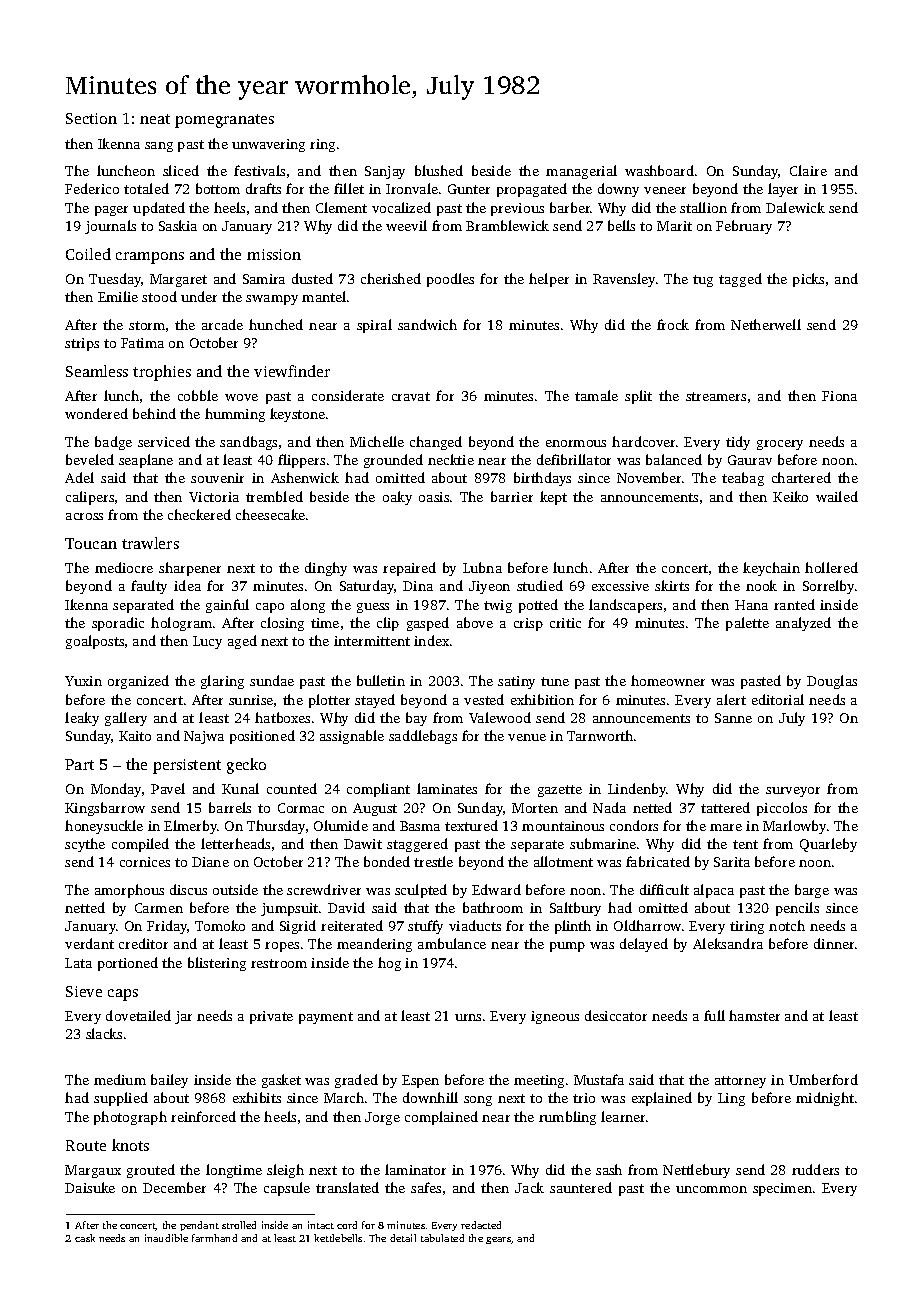  I want to click on cornices, so click(145, 862).
